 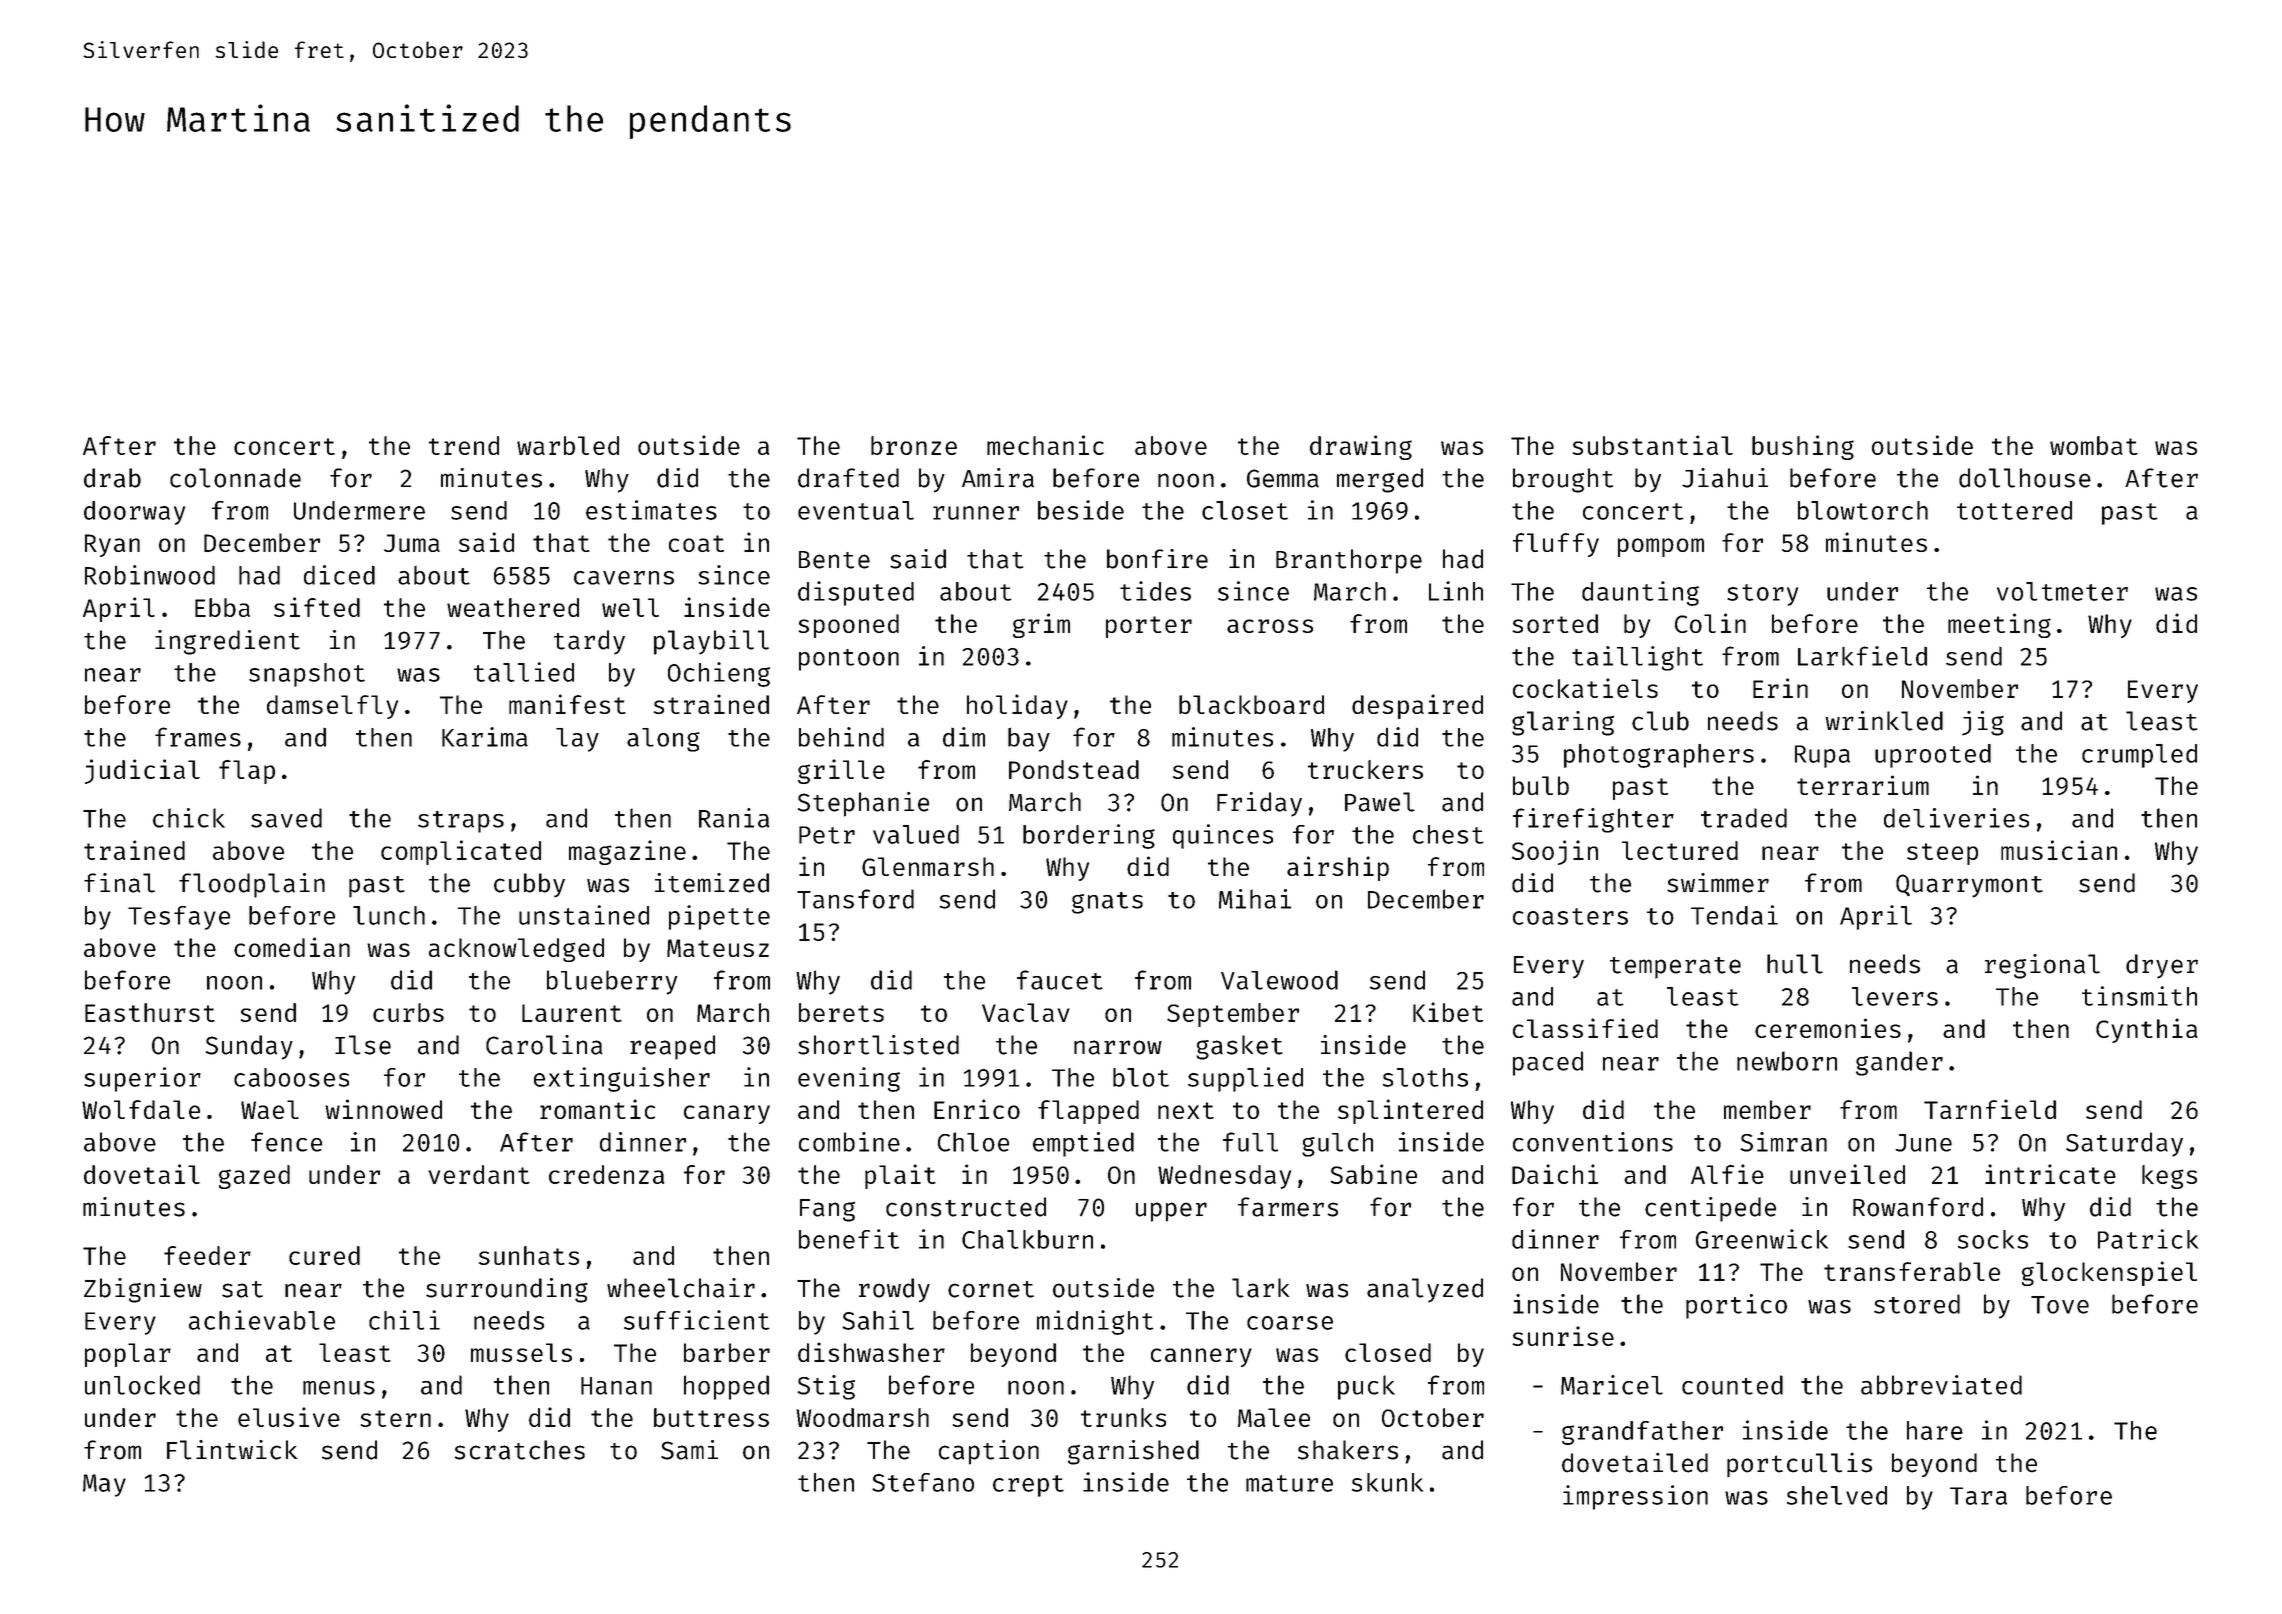 I want to click on mechanic, so click(x=1045, y=445).
